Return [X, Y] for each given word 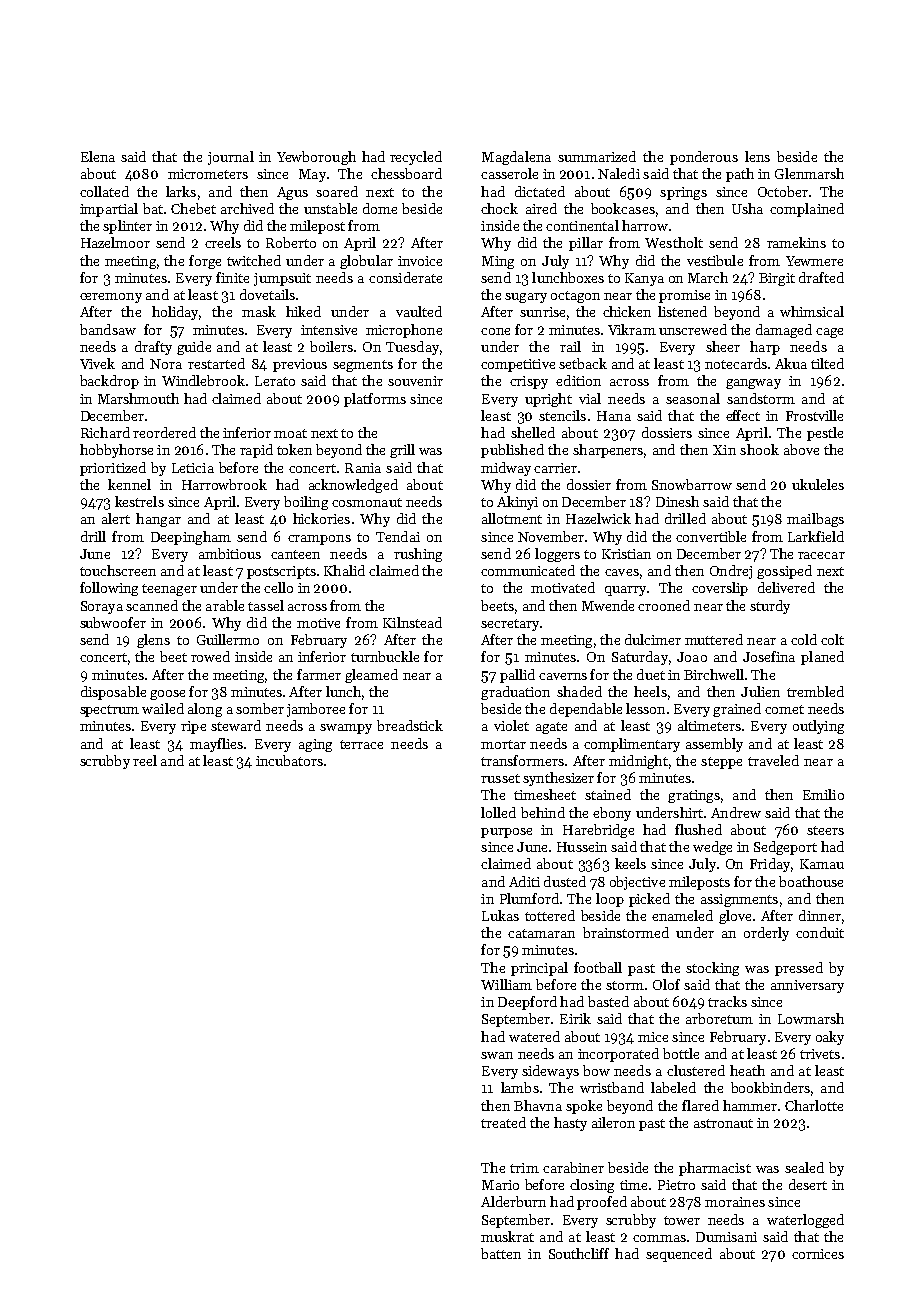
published [512, 451]
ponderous [704, 158]
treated [503, 1122]
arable [225, 605]
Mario [500, 1185]
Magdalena [516, 158]
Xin [724, 450]
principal [539, 969]
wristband [612, 1087]
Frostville [814, 415]
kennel [129, 484]
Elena [98, 156]
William [506, 984]
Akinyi [517, 503]
